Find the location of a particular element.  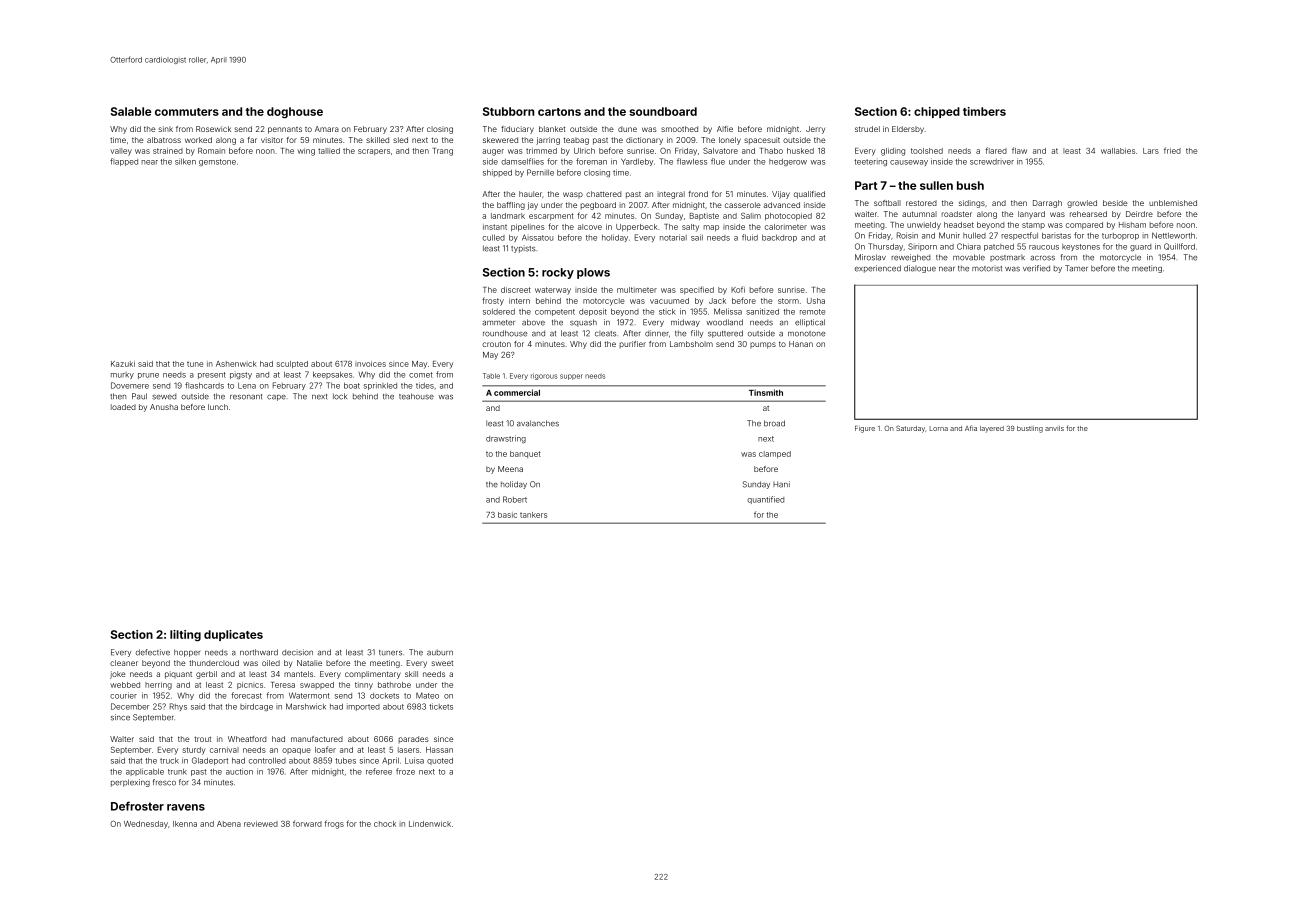

Afia is located at coordinates (971, 428).
